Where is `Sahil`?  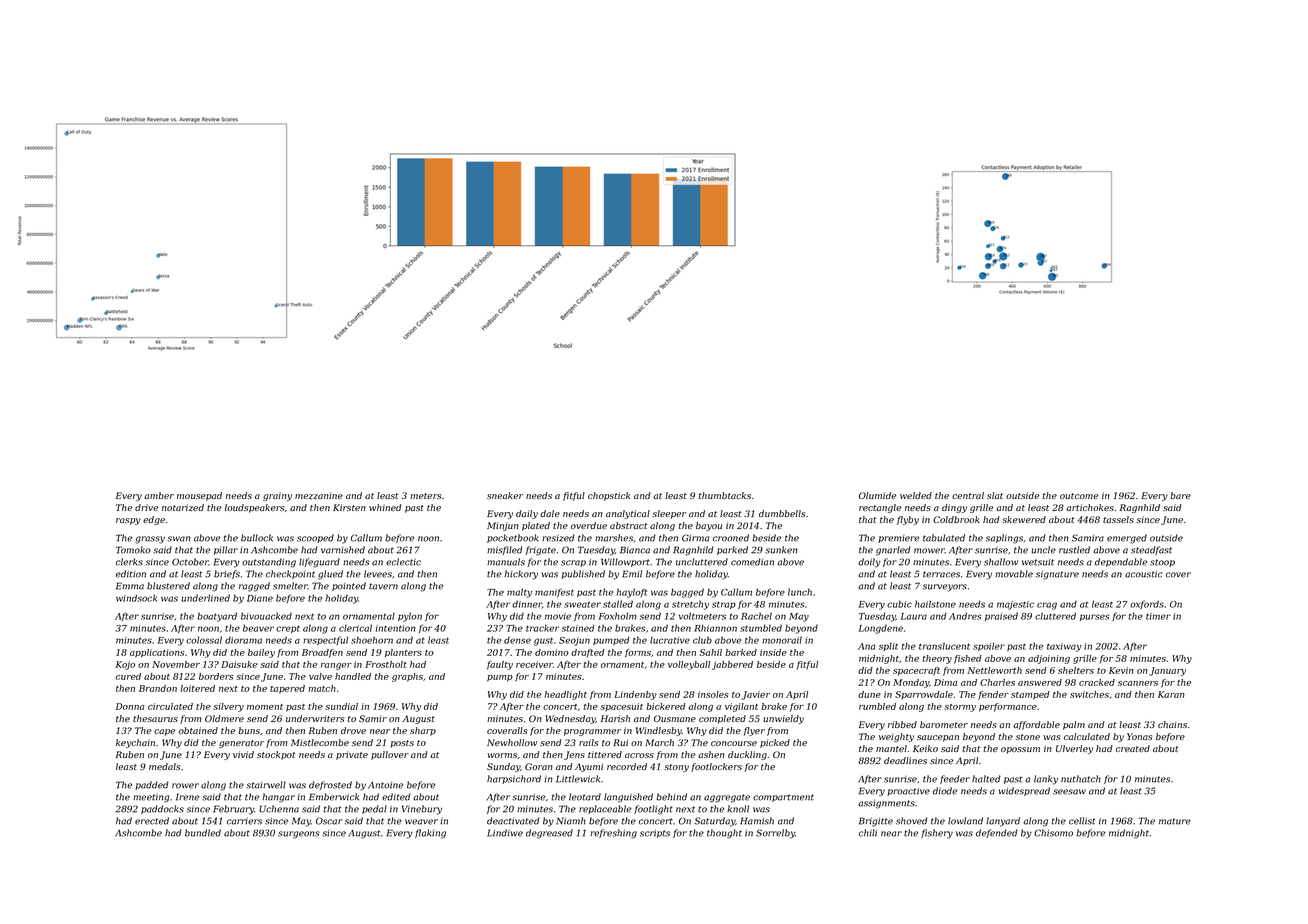 Sahil is located at coordinates (711, 652).
